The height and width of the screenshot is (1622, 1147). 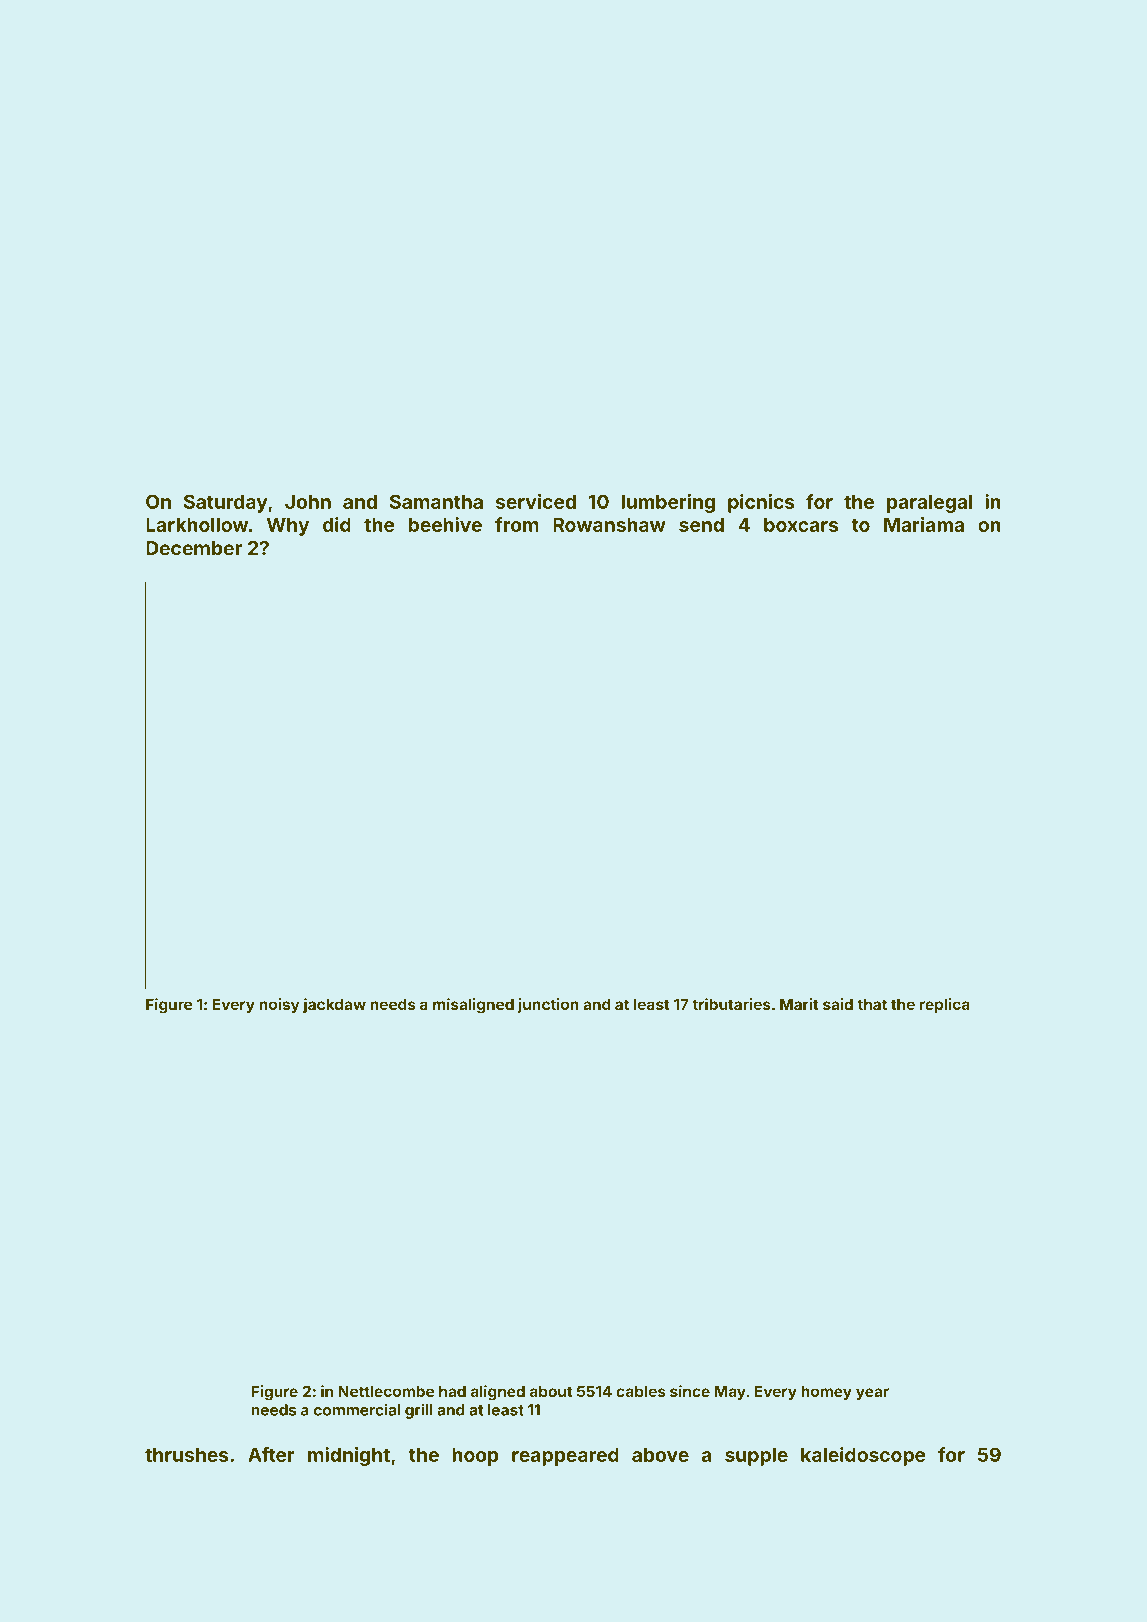 What do you see at coordinates (271, 1454) in the screenshot?
I see `After` at bounding box center [271, 1454].
